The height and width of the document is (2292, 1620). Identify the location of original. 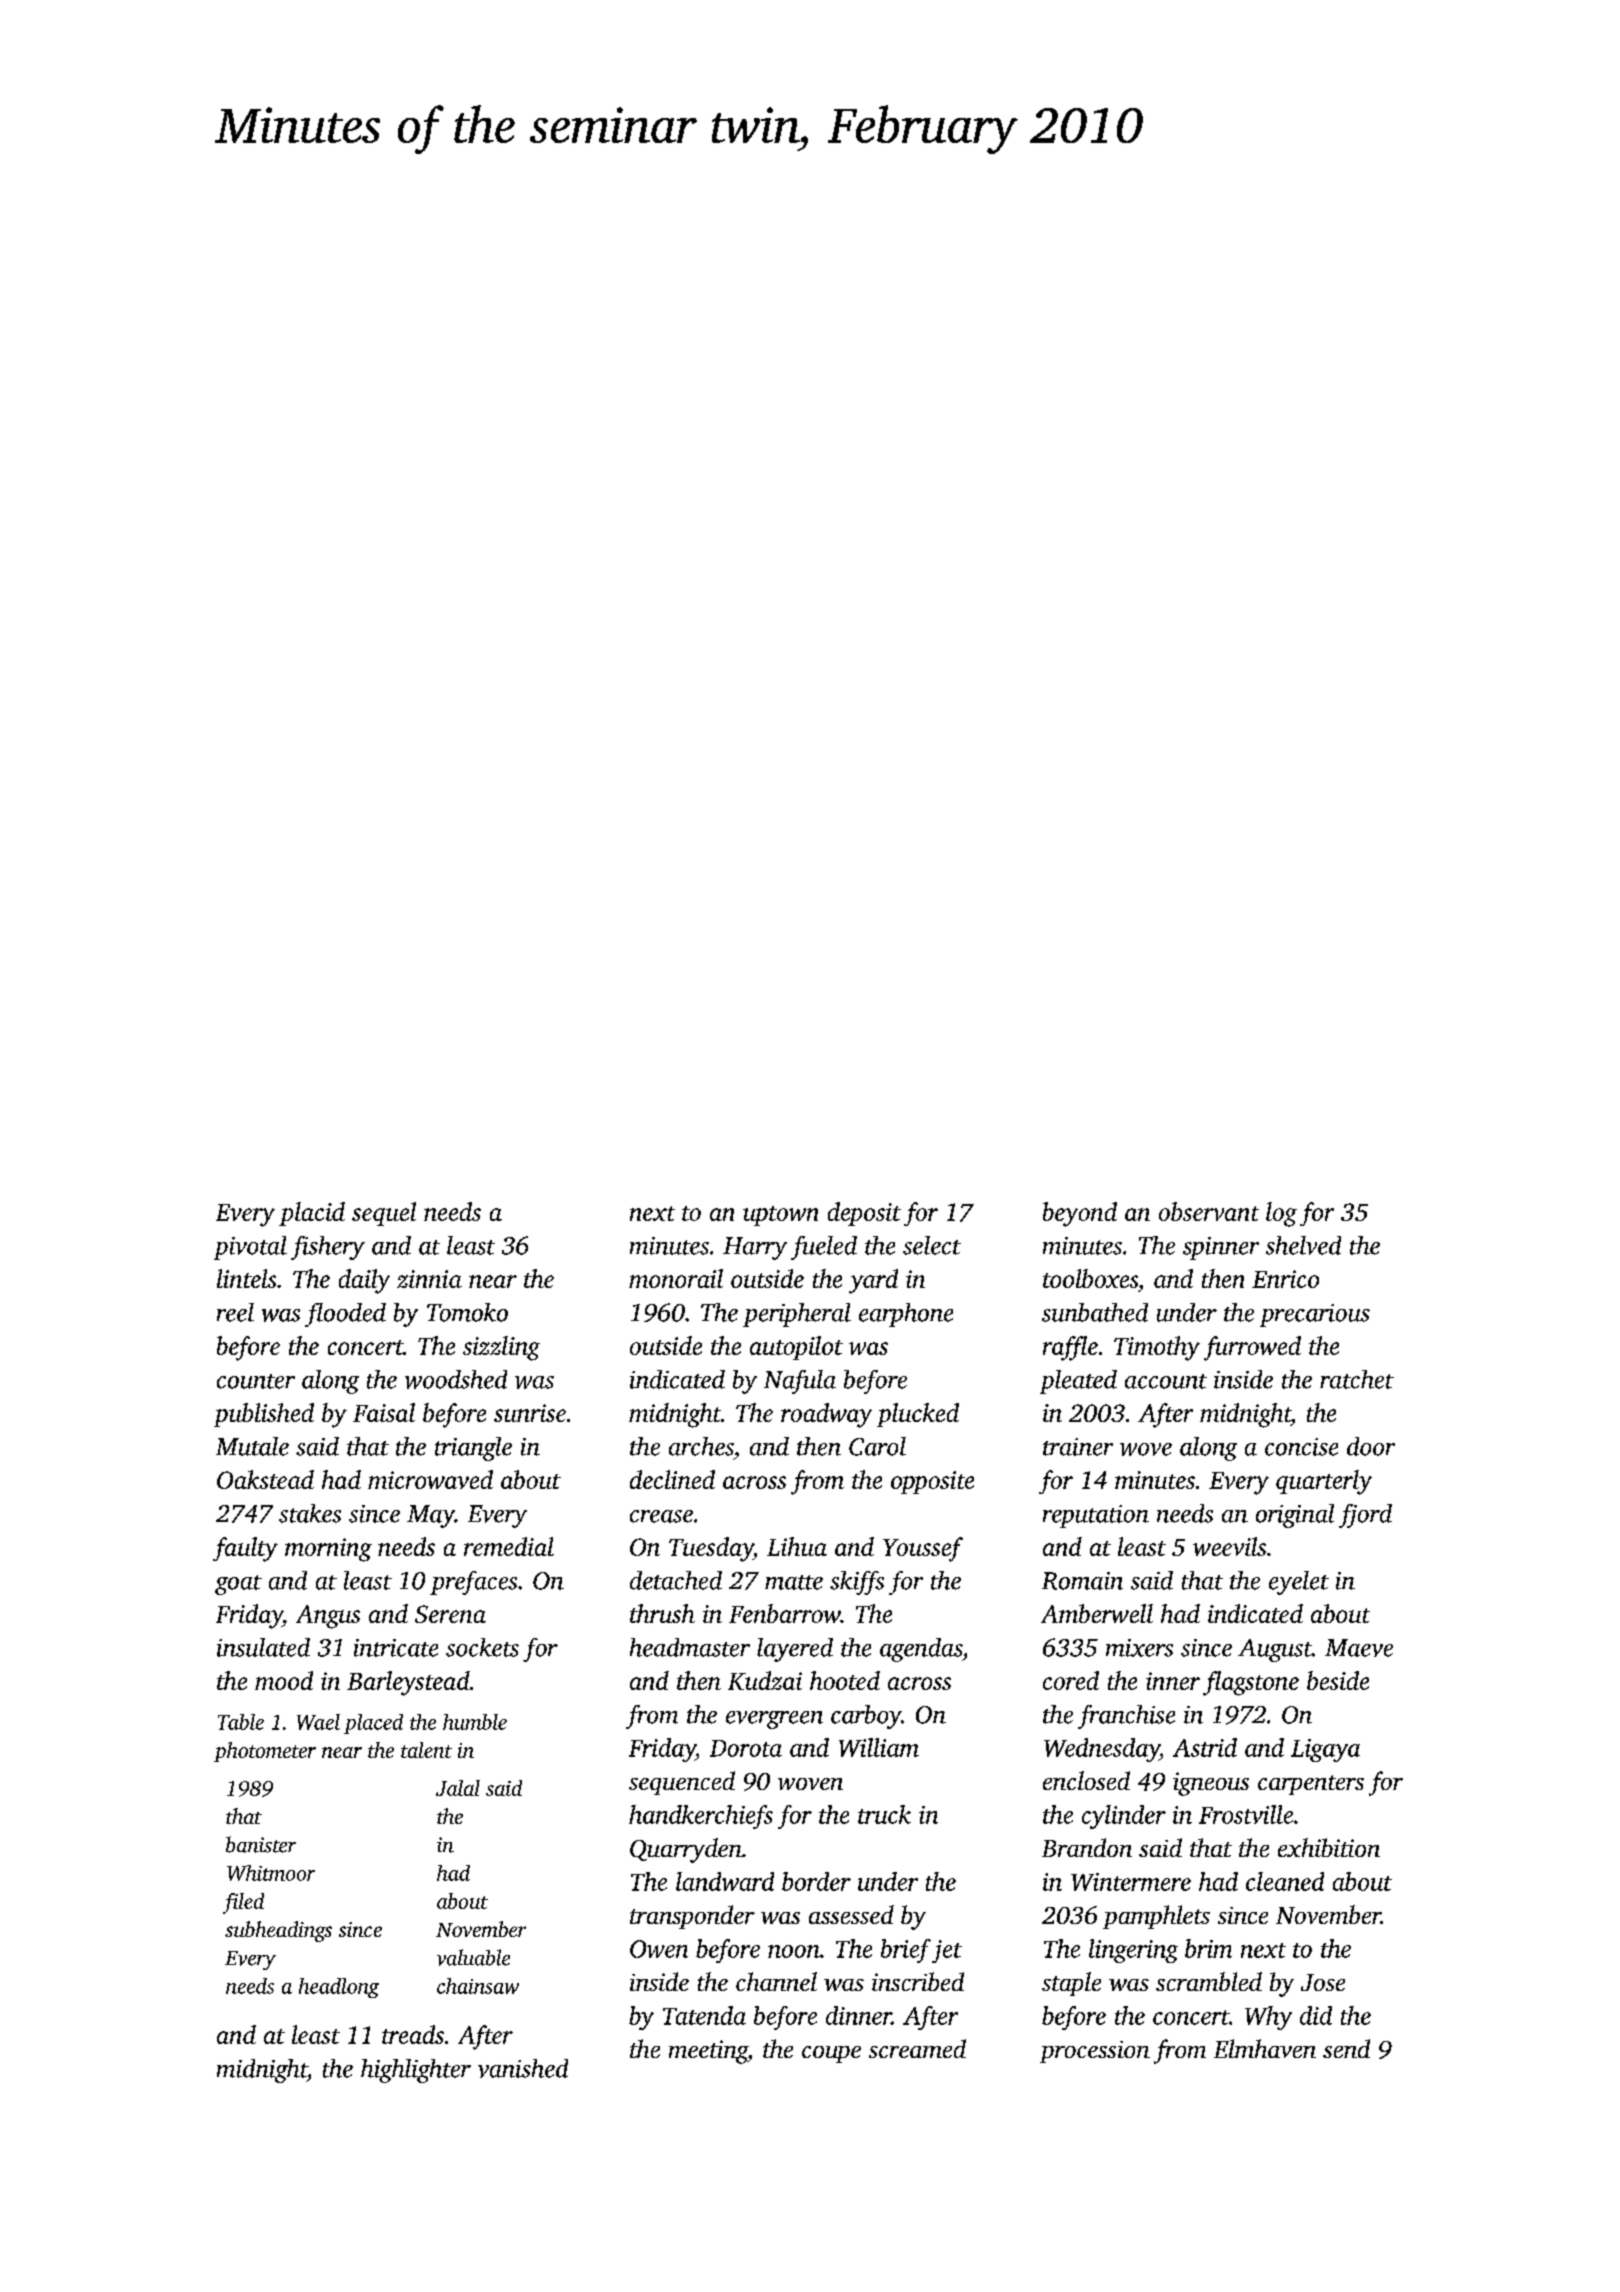
(1295, 1516).
